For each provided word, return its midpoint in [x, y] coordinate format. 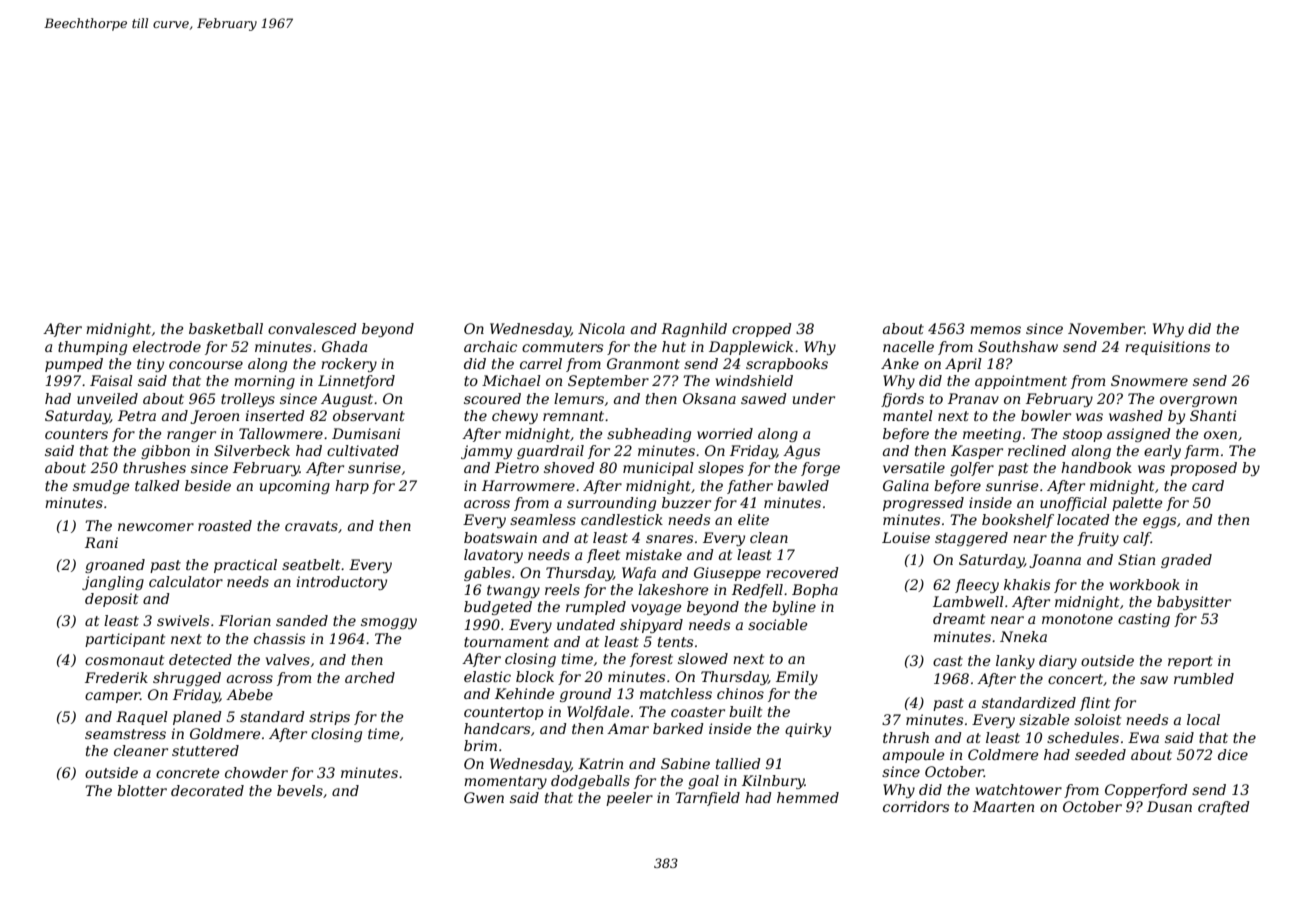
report [1190, 662]
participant [125, 640]
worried [725, 433]
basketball [226, 328]
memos [995, 330]
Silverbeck [252, 450]
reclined [1037, 450]
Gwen [484, 797]
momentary [505, 782]
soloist [1097, 719]
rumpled [596, 608]
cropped [762, 330]
